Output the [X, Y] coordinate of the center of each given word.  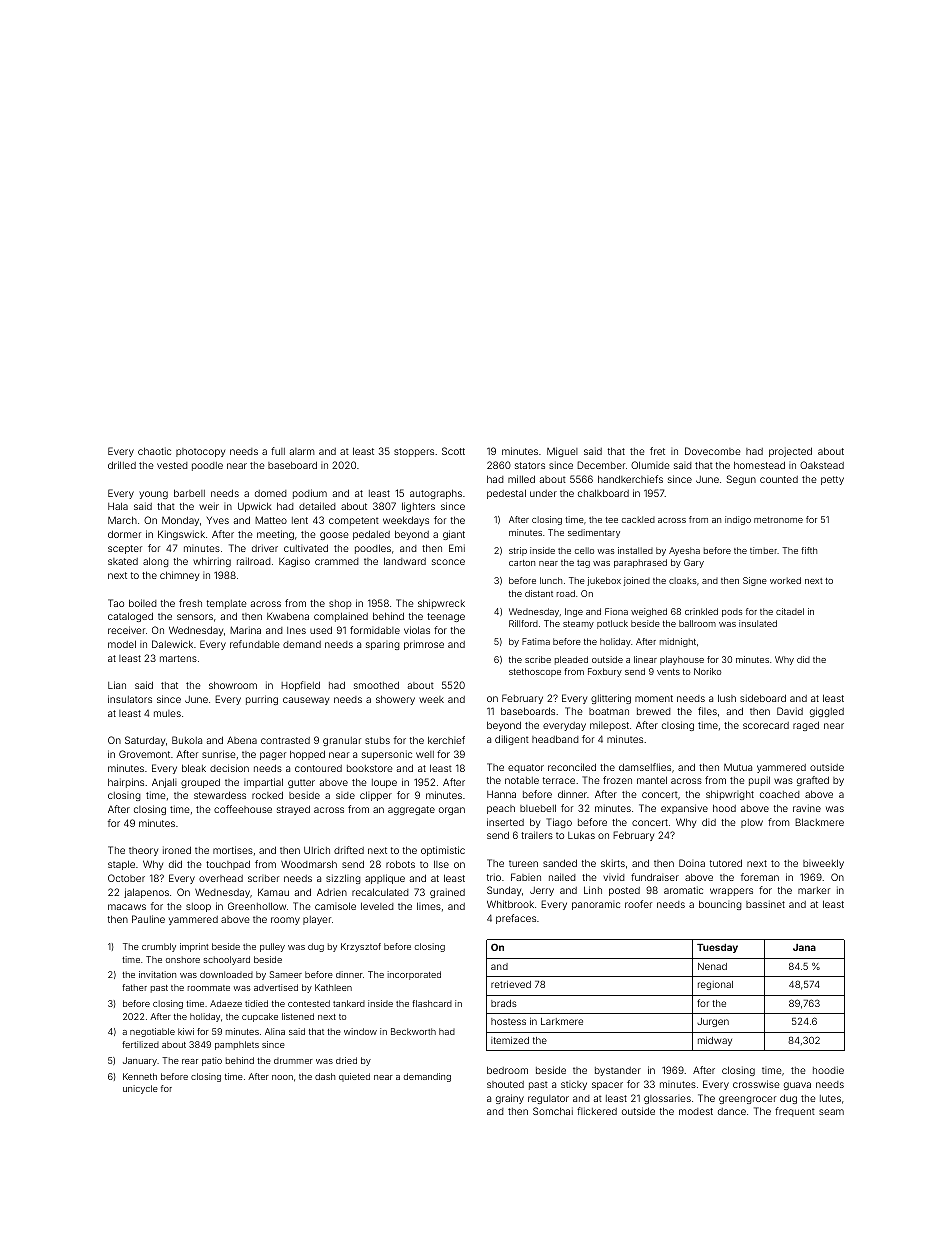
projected [790, 452]
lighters [418, 507]
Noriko [707, 671]
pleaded [571, 660]
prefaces [516, 919]
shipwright [730, 795]
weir [209, 506]
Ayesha [684, 551]
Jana [804, 947]
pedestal [506, 494]
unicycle [140, 1089]
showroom [233, 685]
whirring [212, 562]
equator [526, 768]
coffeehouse [243, 809]
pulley [272, 947]
